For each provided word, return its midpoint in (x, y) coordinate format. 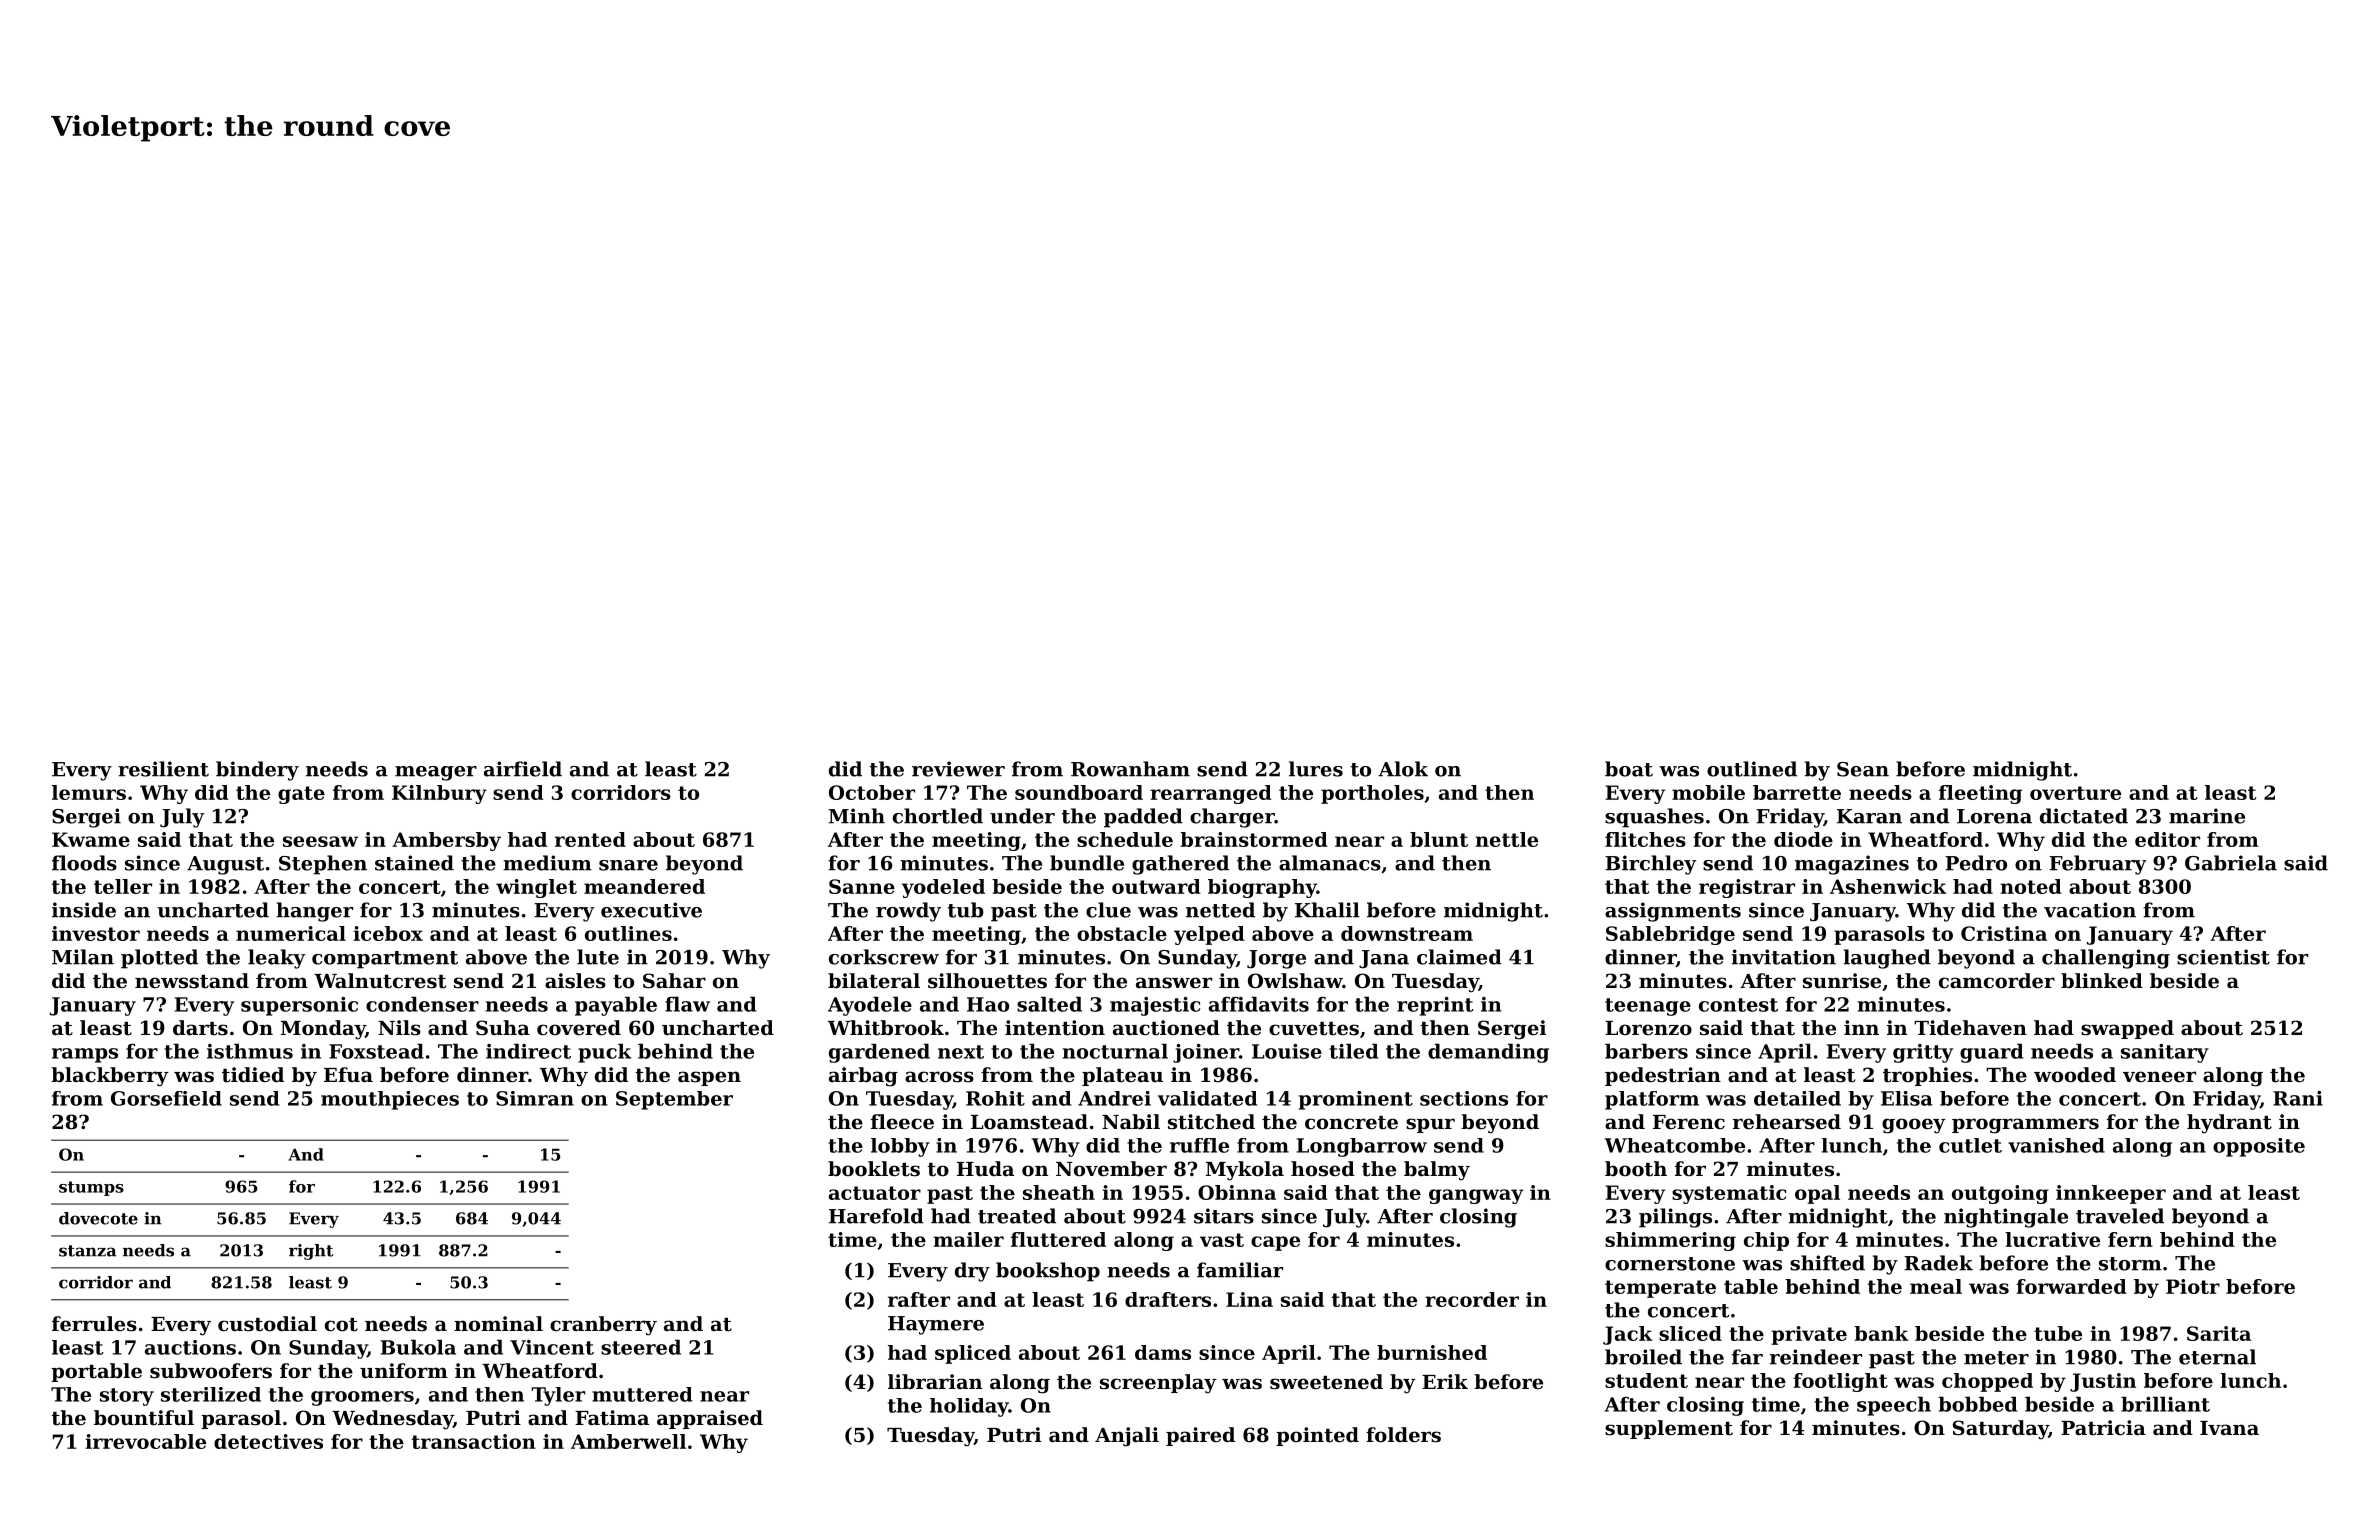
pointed (1317, 1436)
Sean (1863, 769)
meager (436, 773)
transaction (474, 1441)
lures (1316, 769)
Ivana (2229, 1428)
